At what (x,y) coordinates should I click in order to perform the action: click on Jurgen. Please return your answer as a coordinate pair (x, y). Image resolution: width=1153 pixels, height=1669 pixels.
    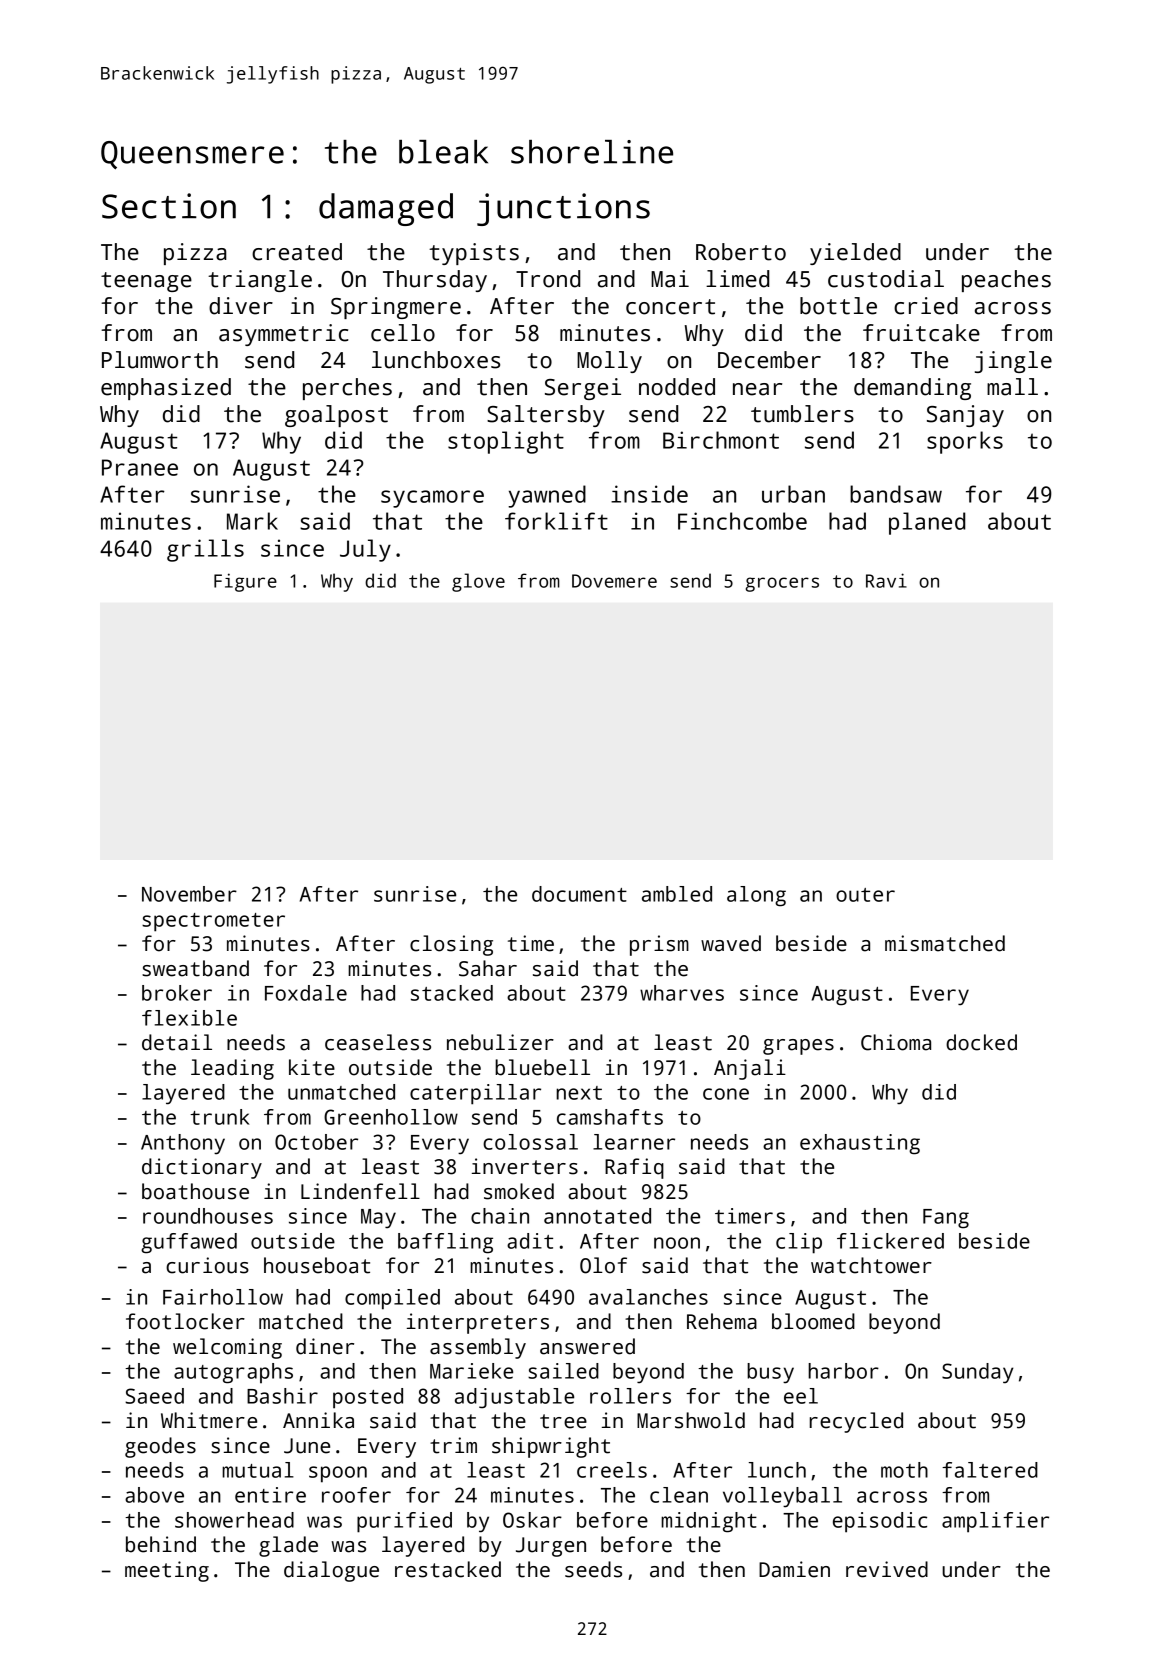
    Looking at the image, I should click on (551, 1547).
